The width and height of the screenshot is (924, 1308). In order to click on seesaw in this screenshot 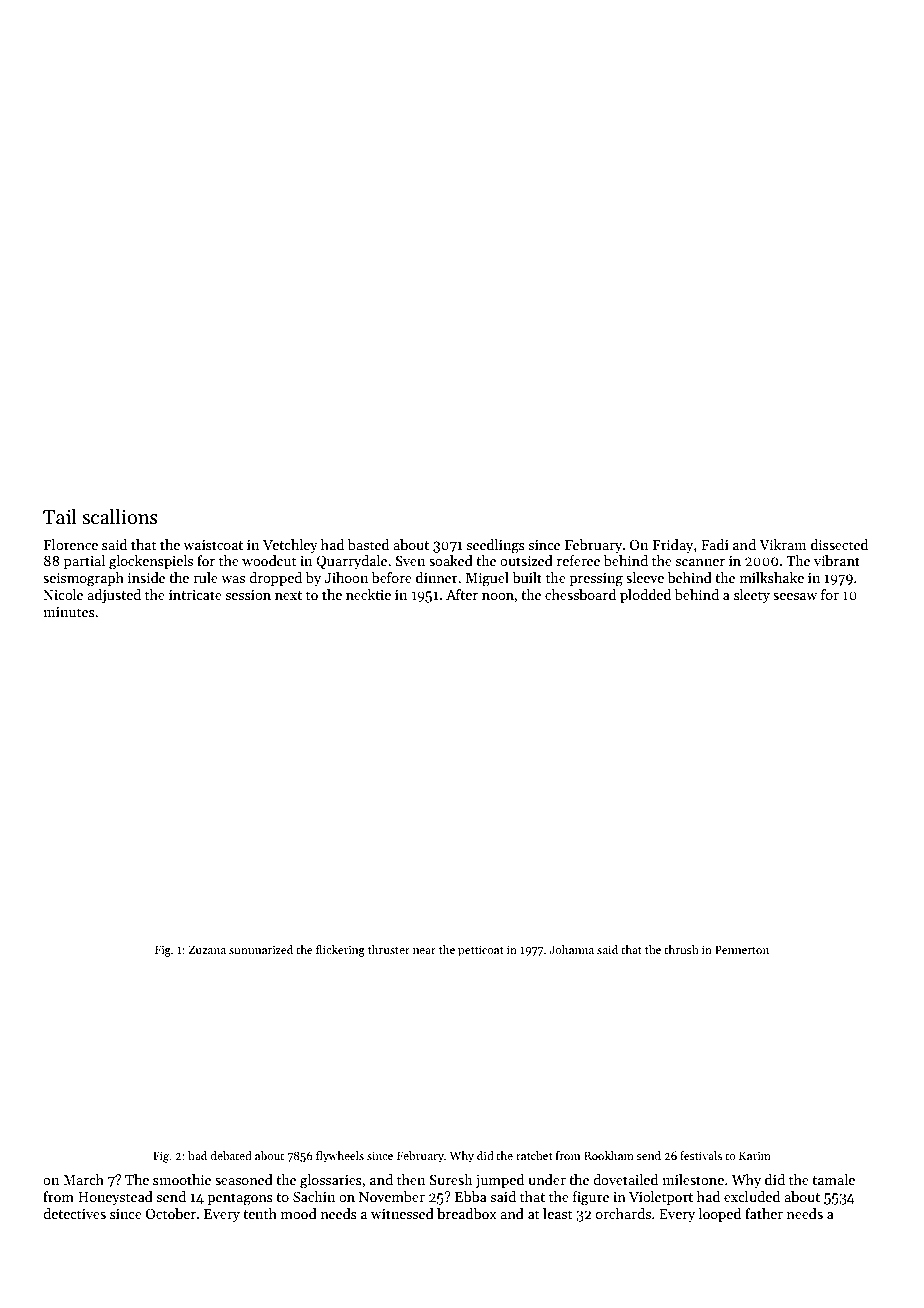, I will do `click(795, 596)`.
